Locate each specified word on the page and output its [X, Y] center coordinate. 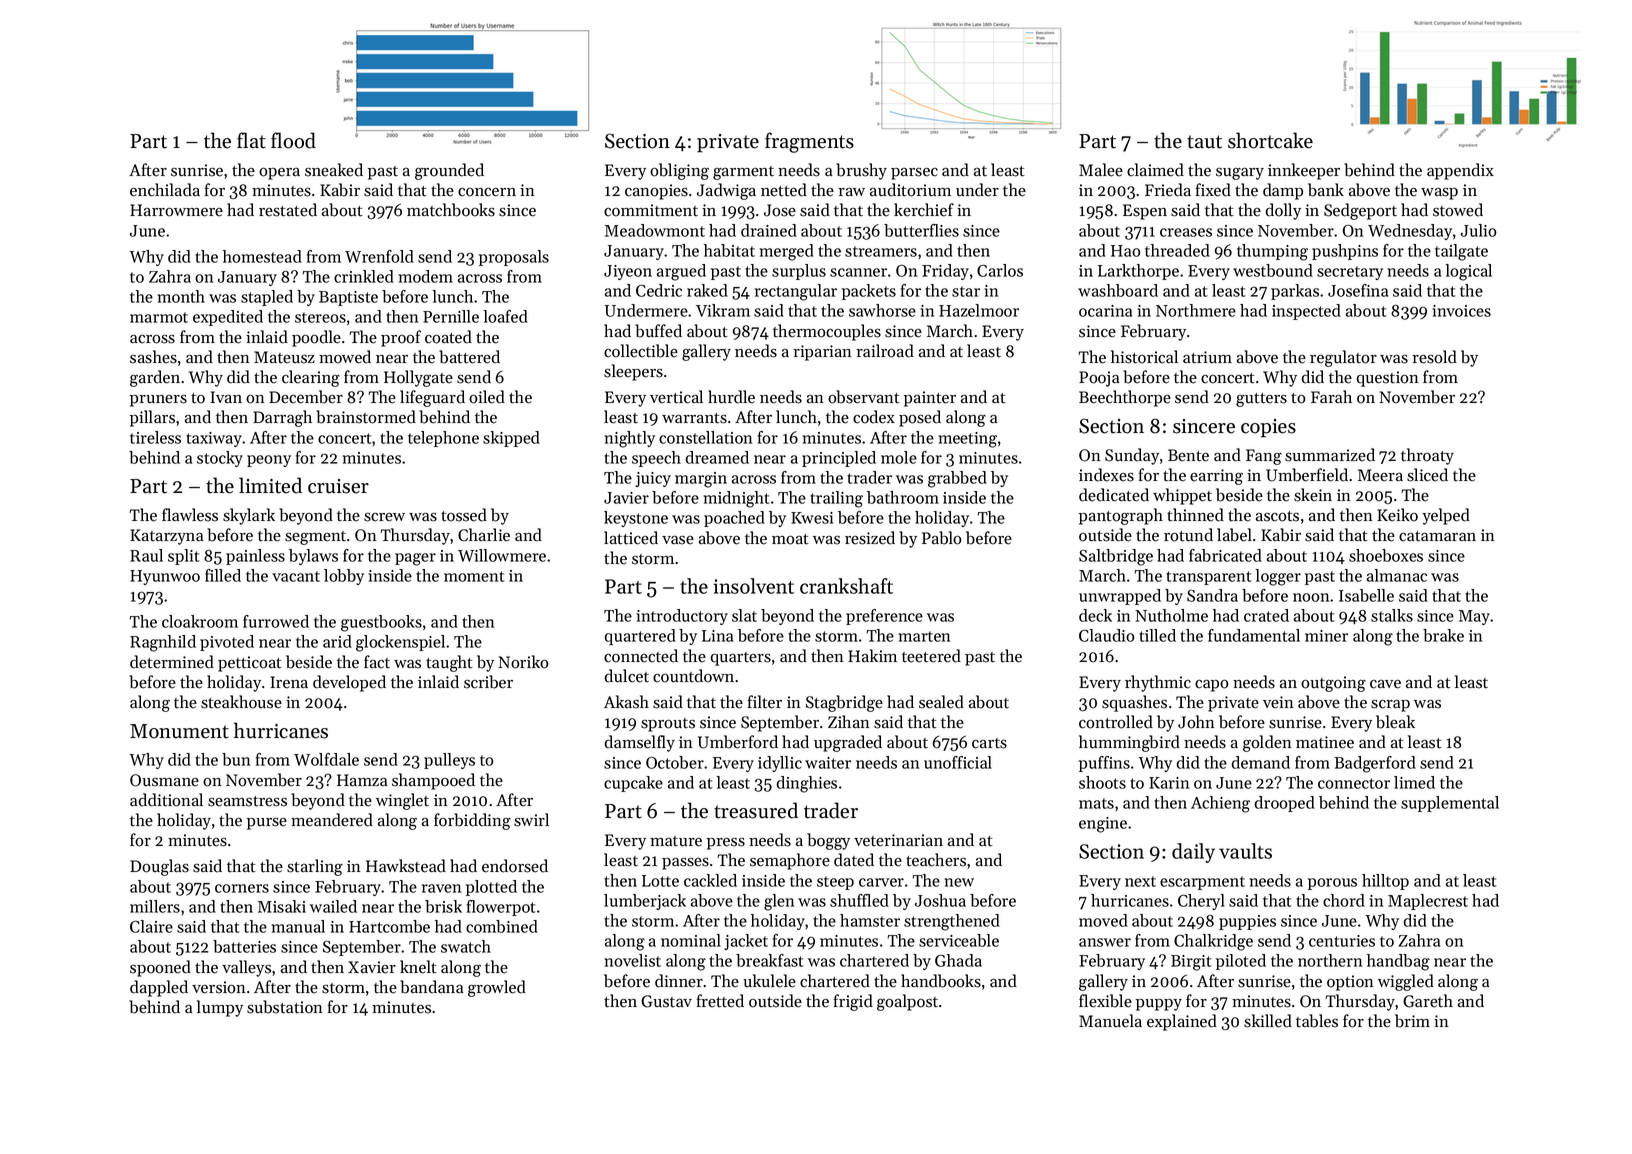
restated [288, 210]
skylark [249, 516]
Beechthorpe [1125, 398]
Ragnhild [163, 643]
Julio [1479, 230]
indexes [1106, 475]
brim [1412, 1021]
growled [497, 988]
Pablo [941, 538]
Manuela [1110, 1021]
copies [1268, 428]
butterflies [921, 230]
